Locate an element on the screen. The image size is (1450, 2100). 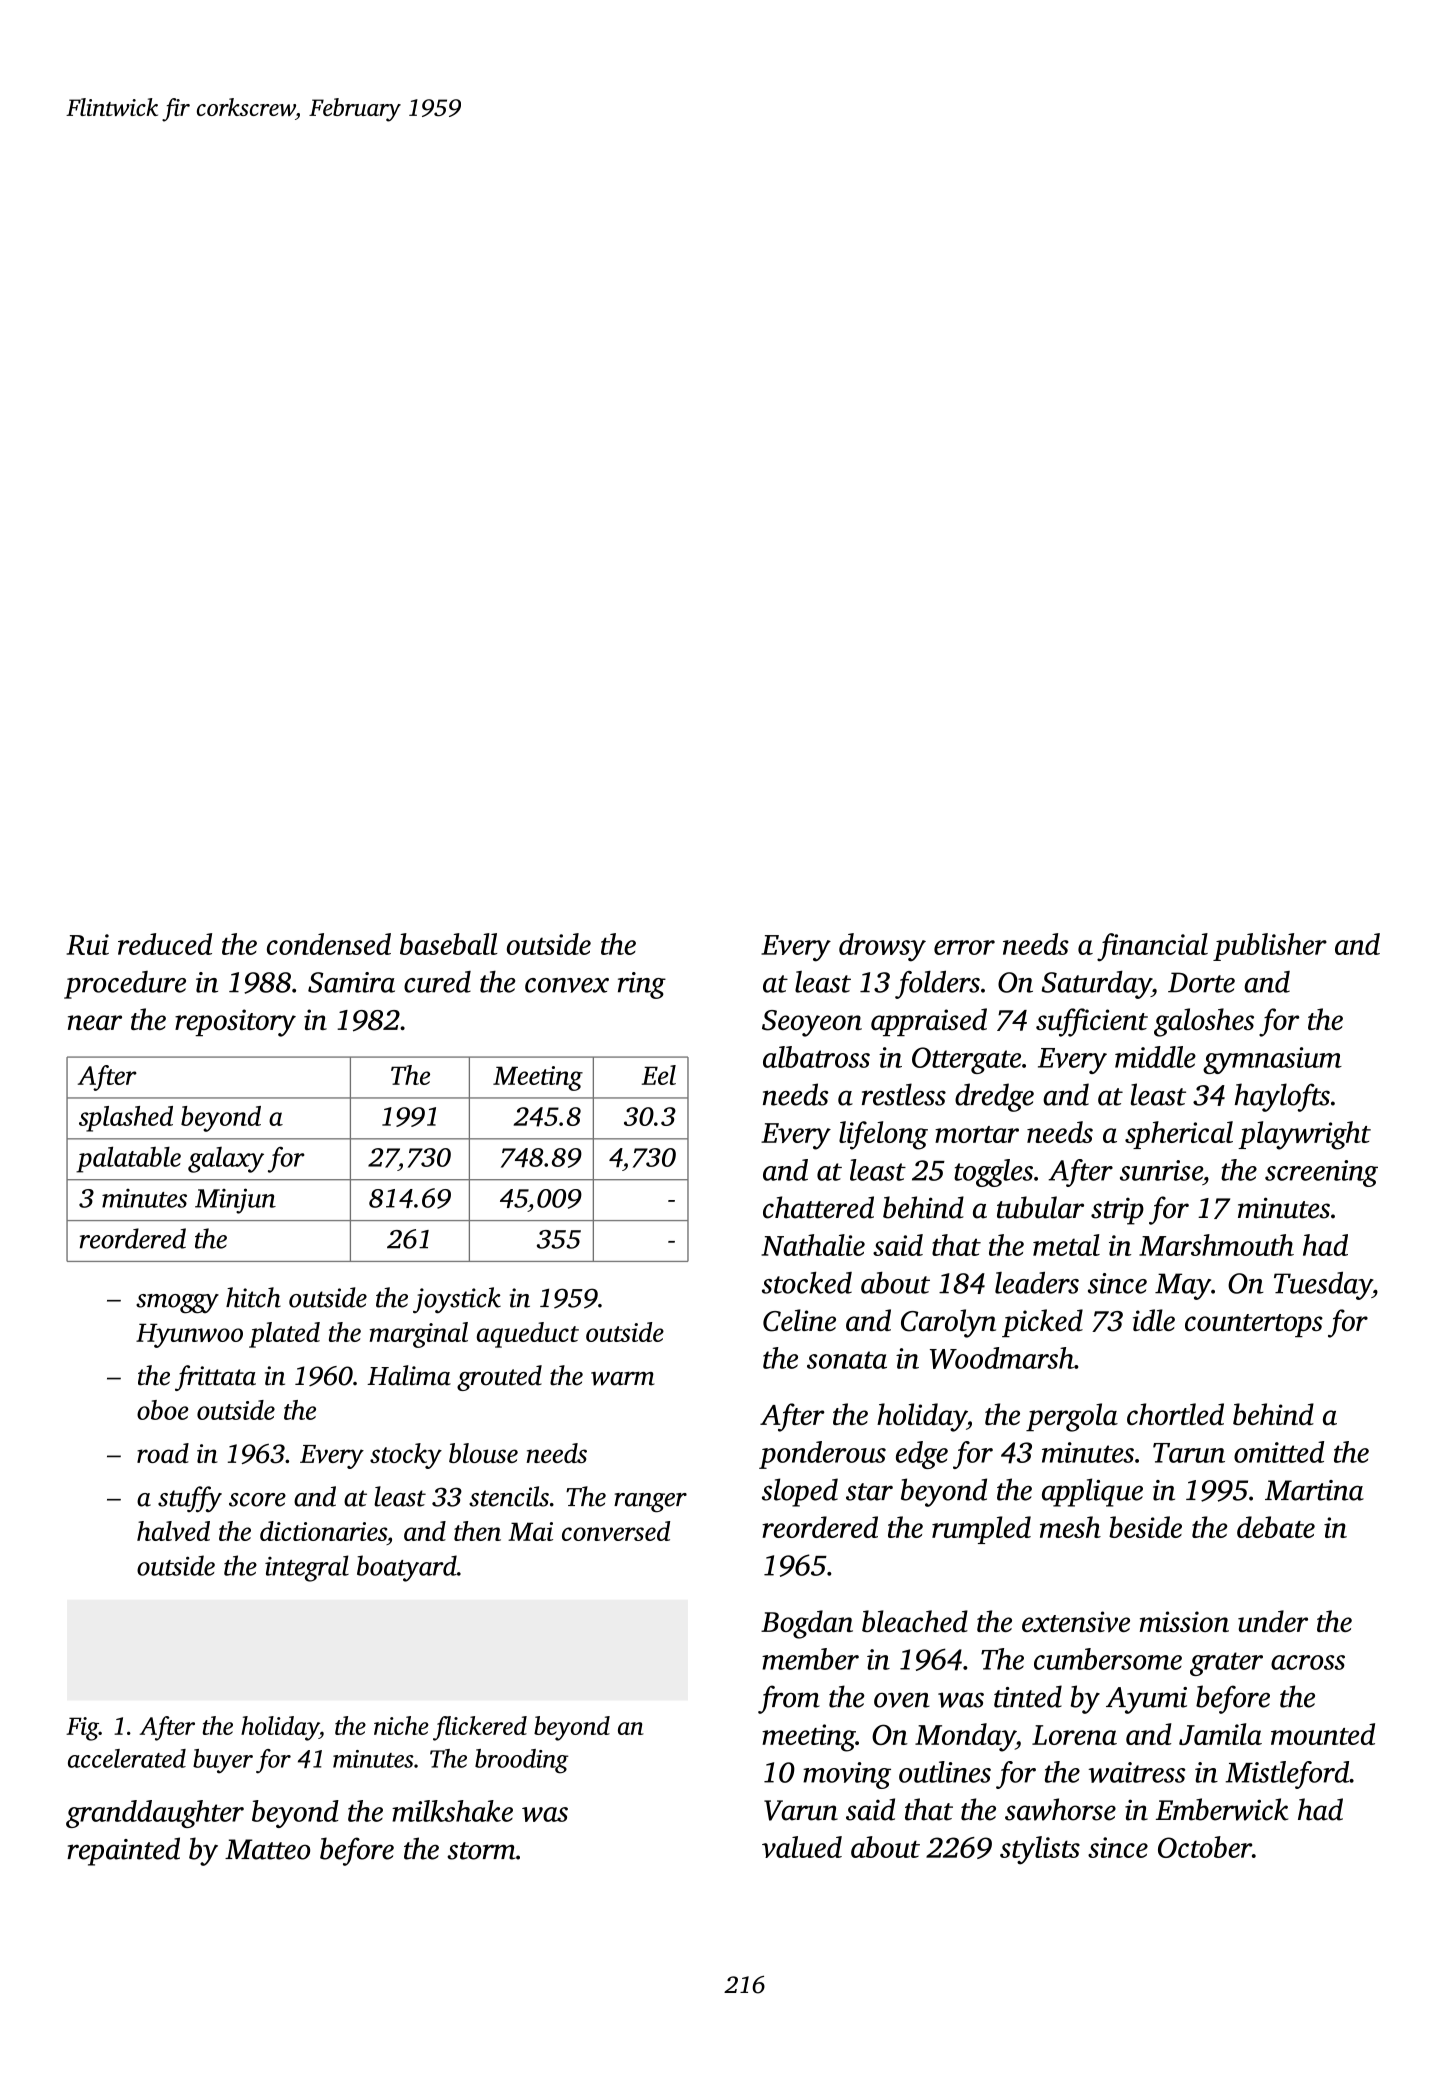
ring is located at coordinates (642, 985).
